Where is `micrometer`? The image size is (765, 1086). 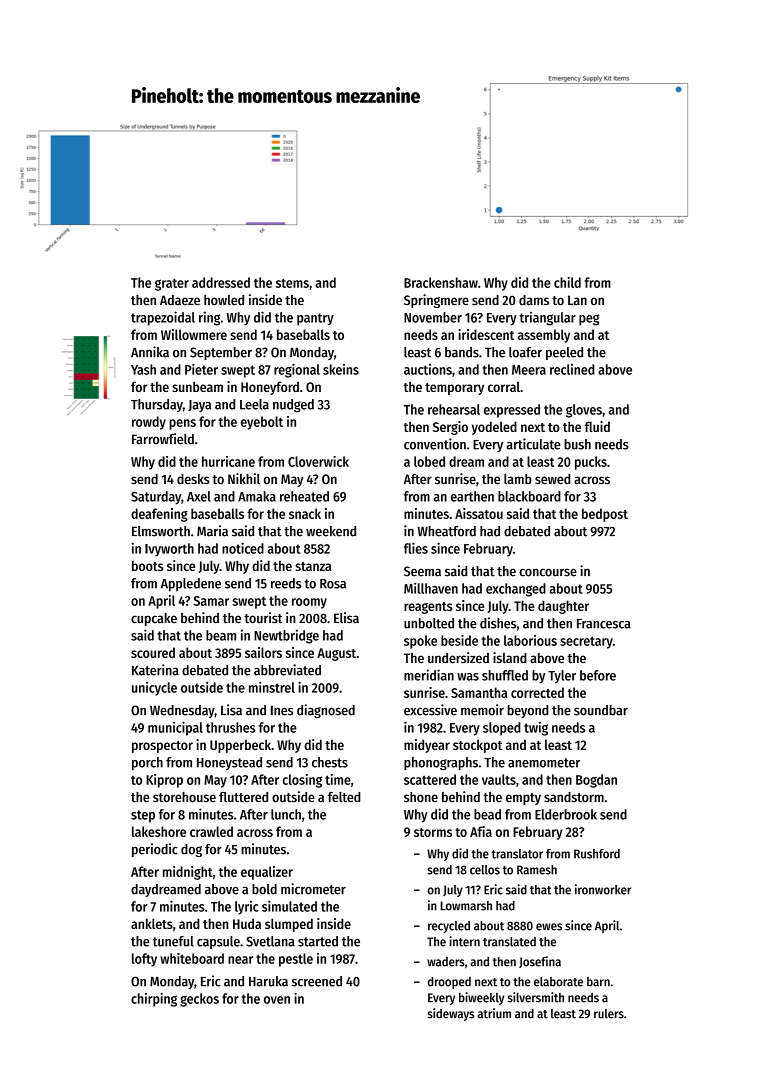
micrometer is located at coordinates (313, 889).
